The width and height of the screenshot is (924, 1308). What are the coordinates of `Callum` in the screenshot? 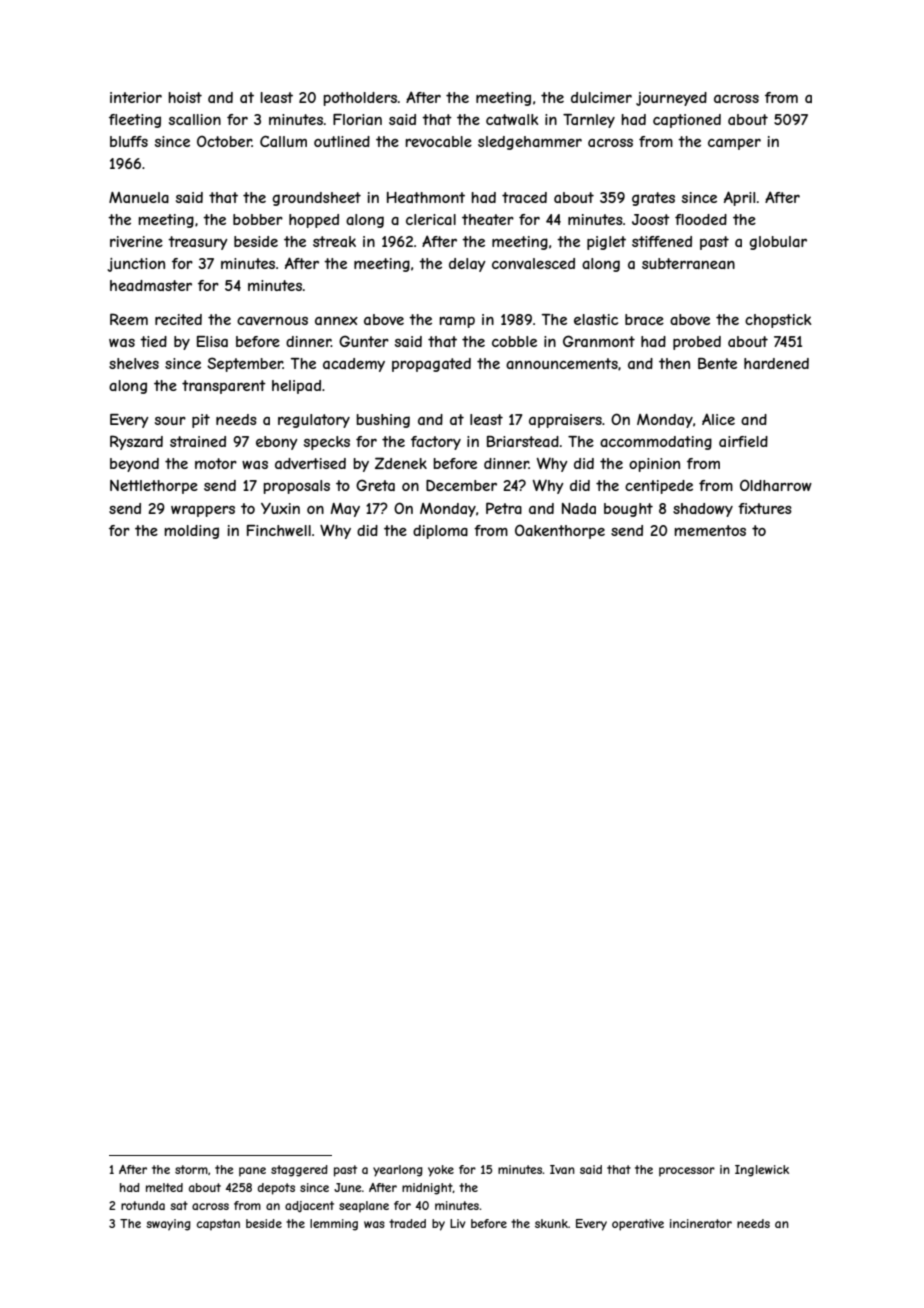 It's located at (283, 141).
